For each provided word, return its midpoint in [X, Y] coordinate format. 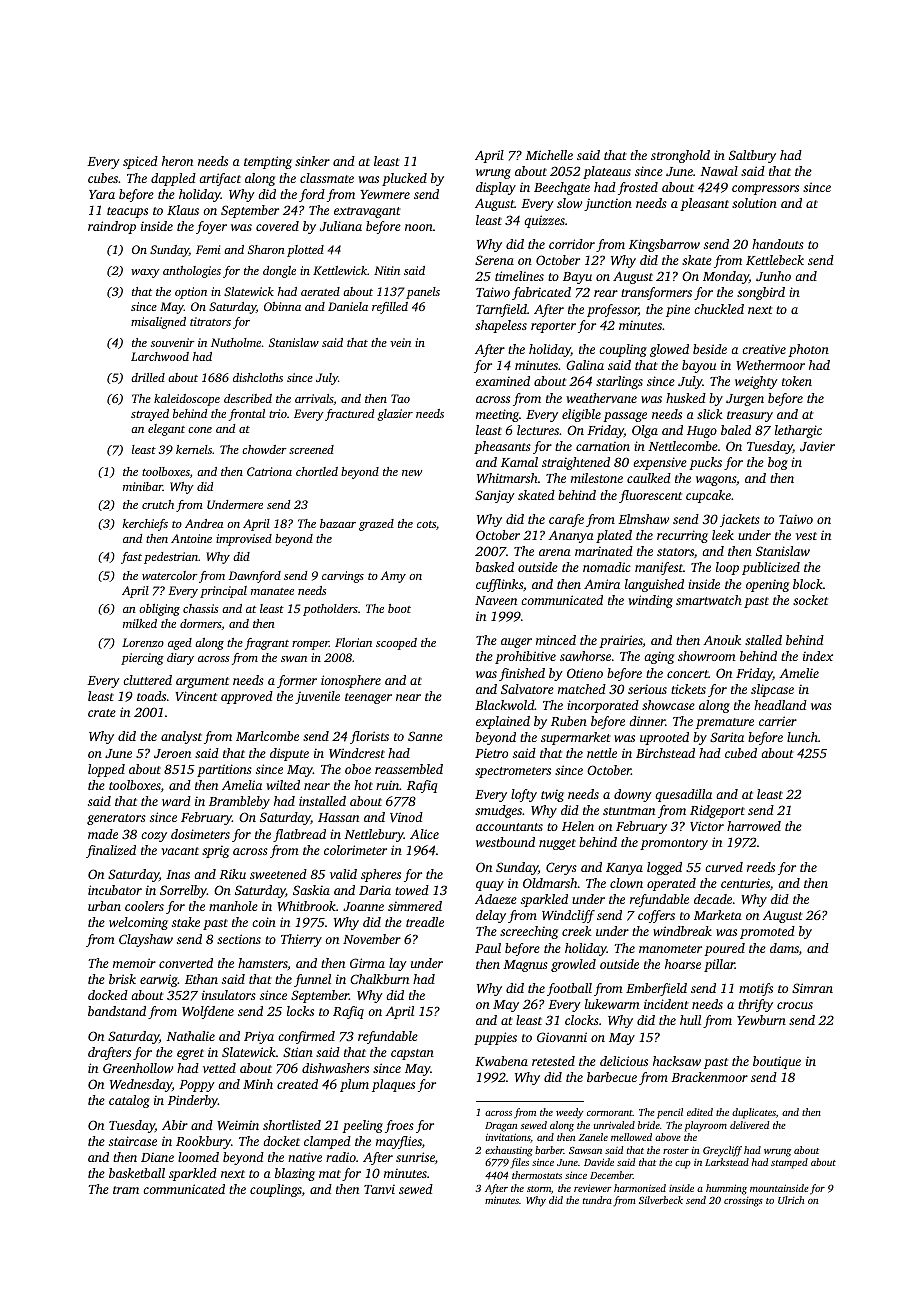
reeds [761, 867]
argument [202, 682]
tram [126, 1190]
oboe [358, 769]
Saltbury [752, 156]
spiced [140, 162]
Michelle [549, 155]
